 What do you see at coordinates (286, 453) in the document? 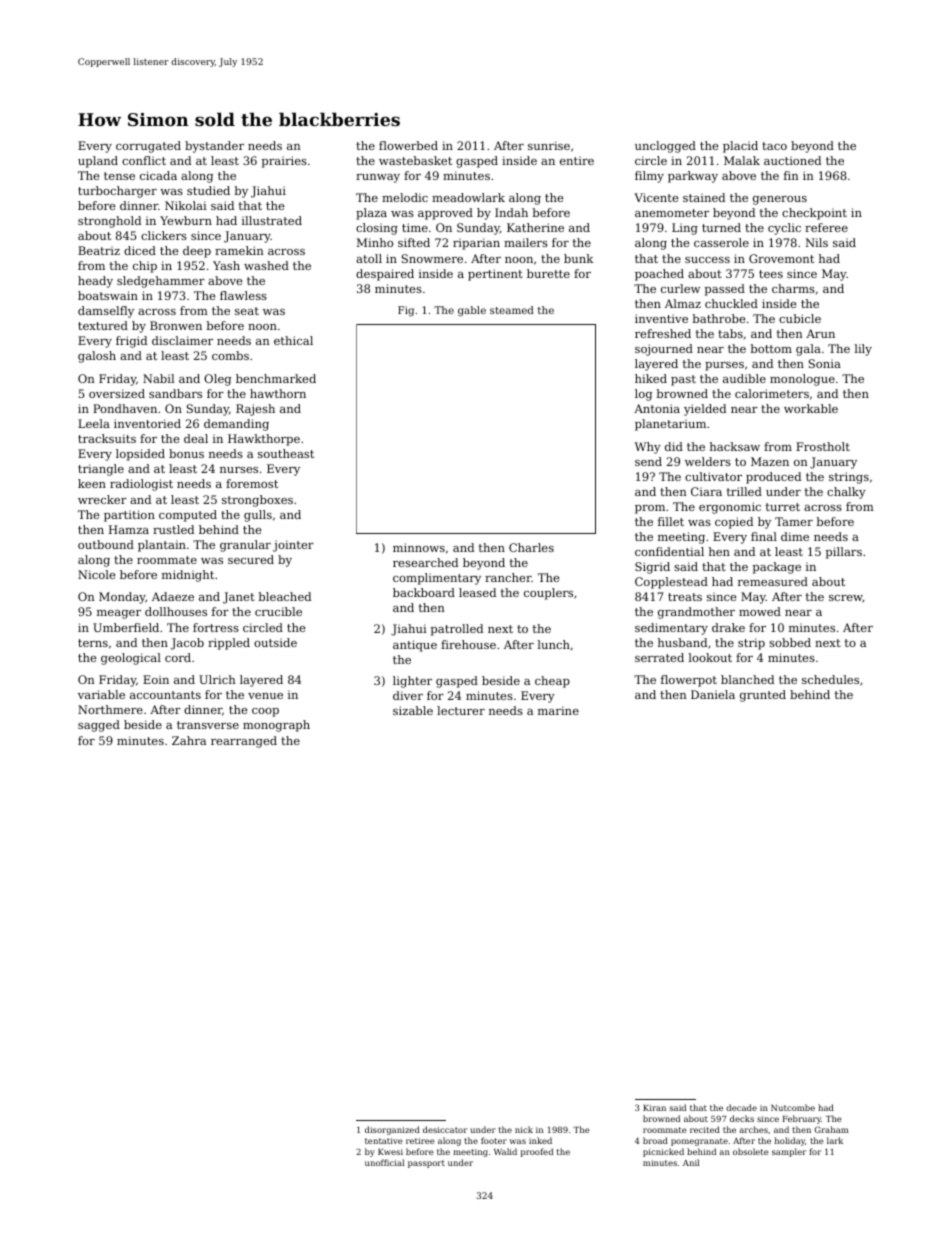
I see `southeast` at bounding box center [286, 453].
